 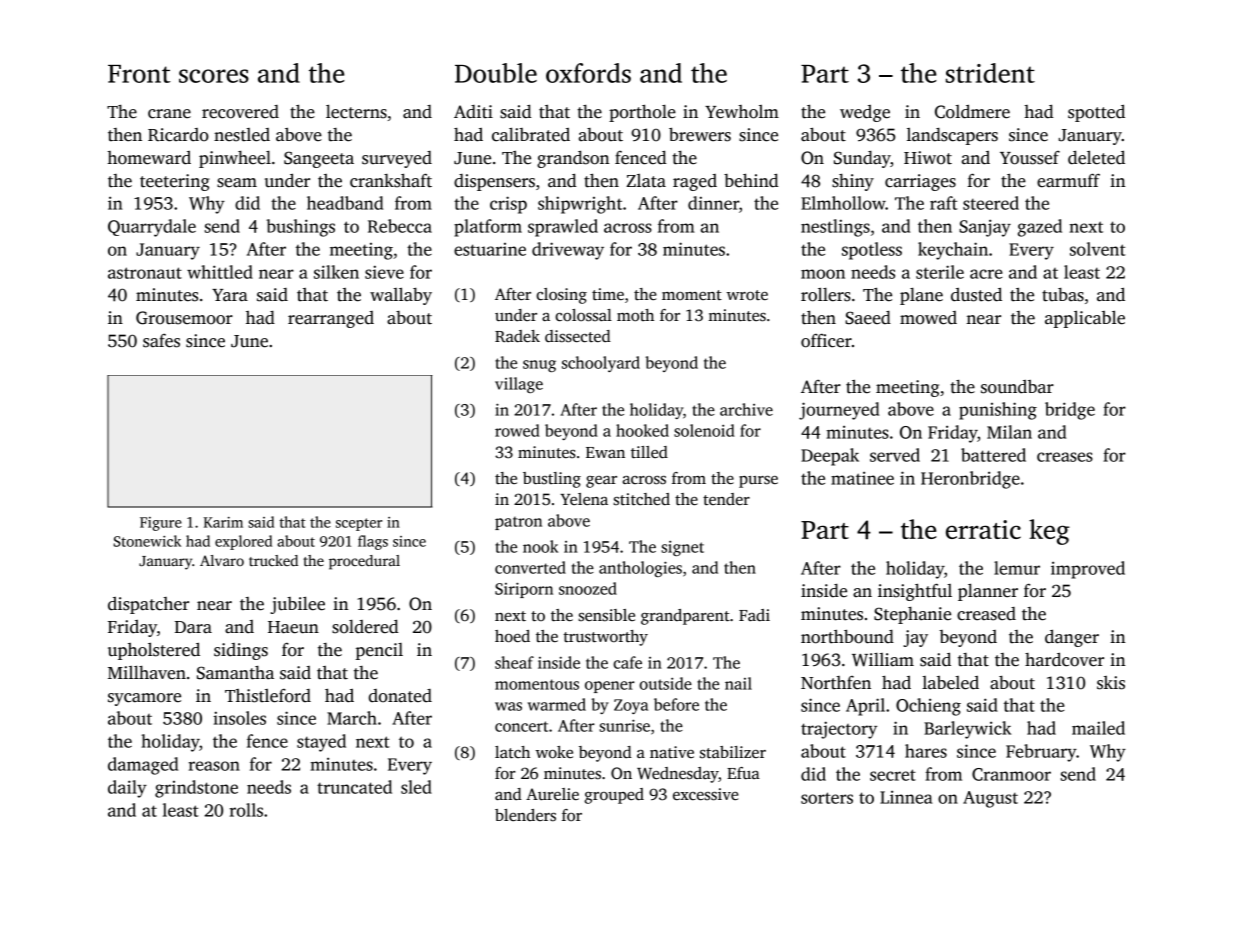 I want to click on brewers, so click(x=700, y=134).
